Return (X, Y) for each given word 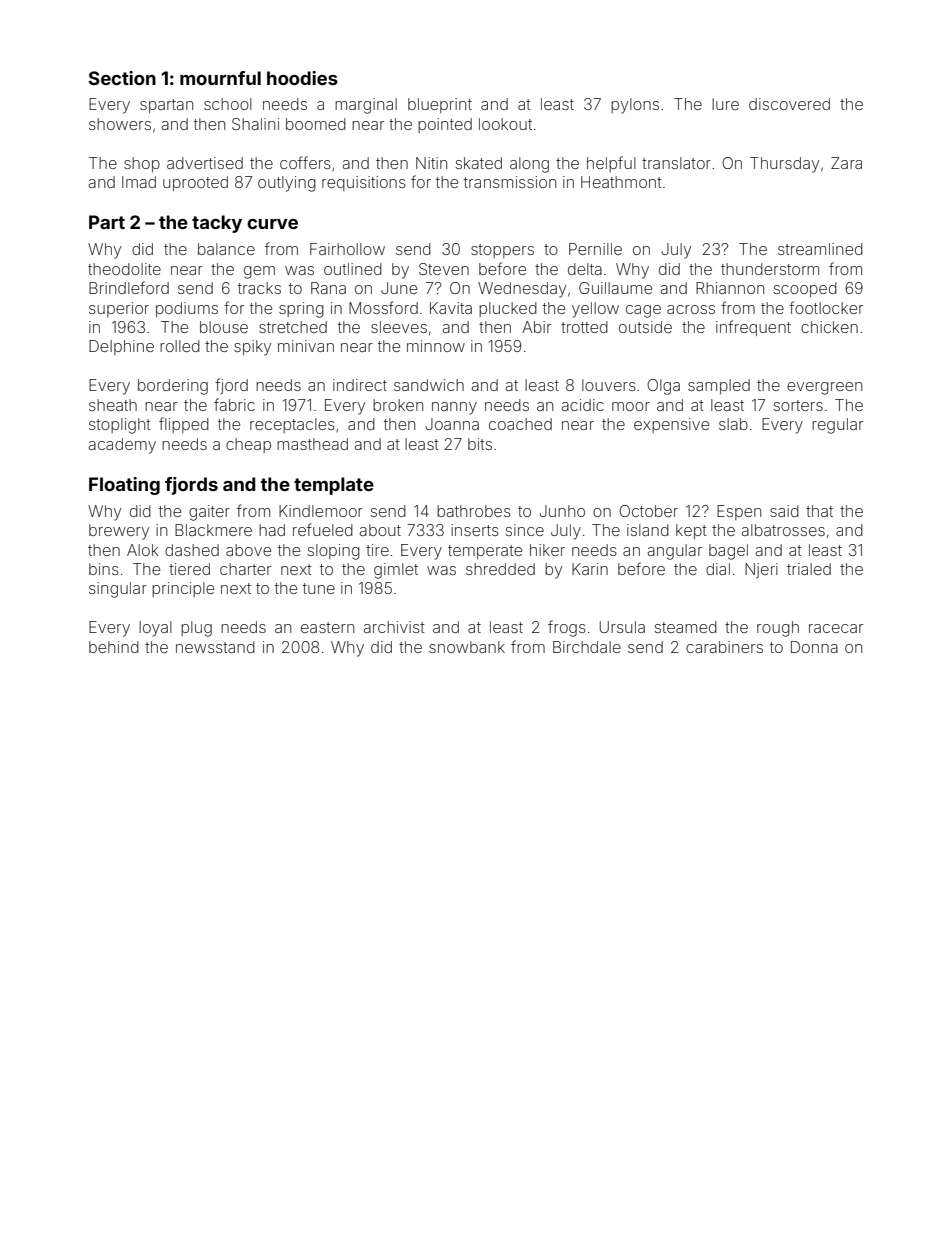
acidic (583, 405)
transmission (510, 182)
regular (837, 426)
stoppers (502, 251)
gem (259, 272)
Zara (846, 163)
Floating (124, 486)
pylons (635, 106)
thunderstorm (770, 269)
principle (183, 589)
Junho (562, 511)
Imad (139, 182)
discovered (789, 104)
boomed (316, 124)
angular (675, 552)
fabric (234, 404)
